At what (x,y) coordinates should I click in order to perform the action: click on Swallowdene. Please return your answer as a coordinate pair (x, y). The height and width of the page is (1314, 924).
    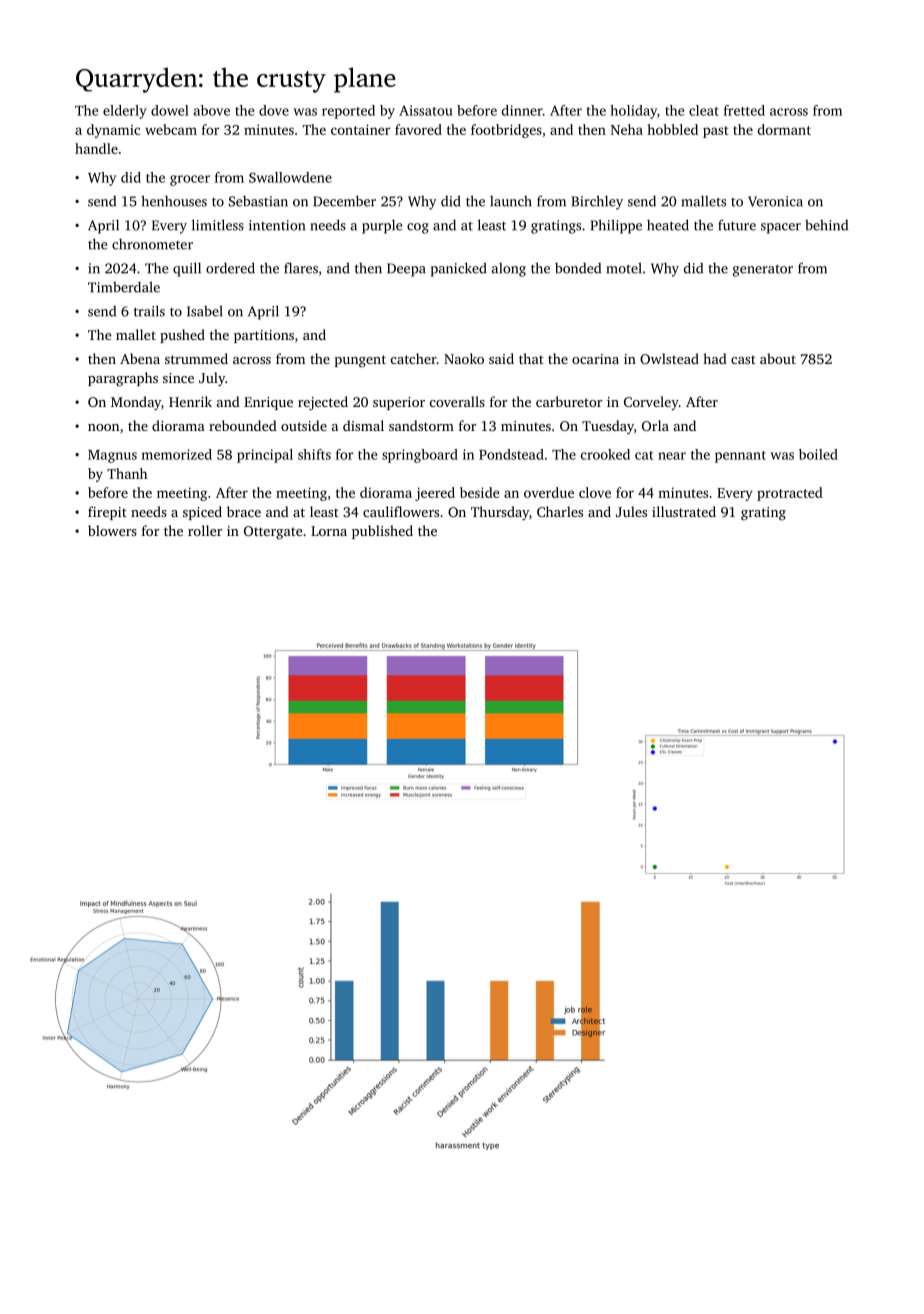
    Looking at the image, I should click on (290, 177).
